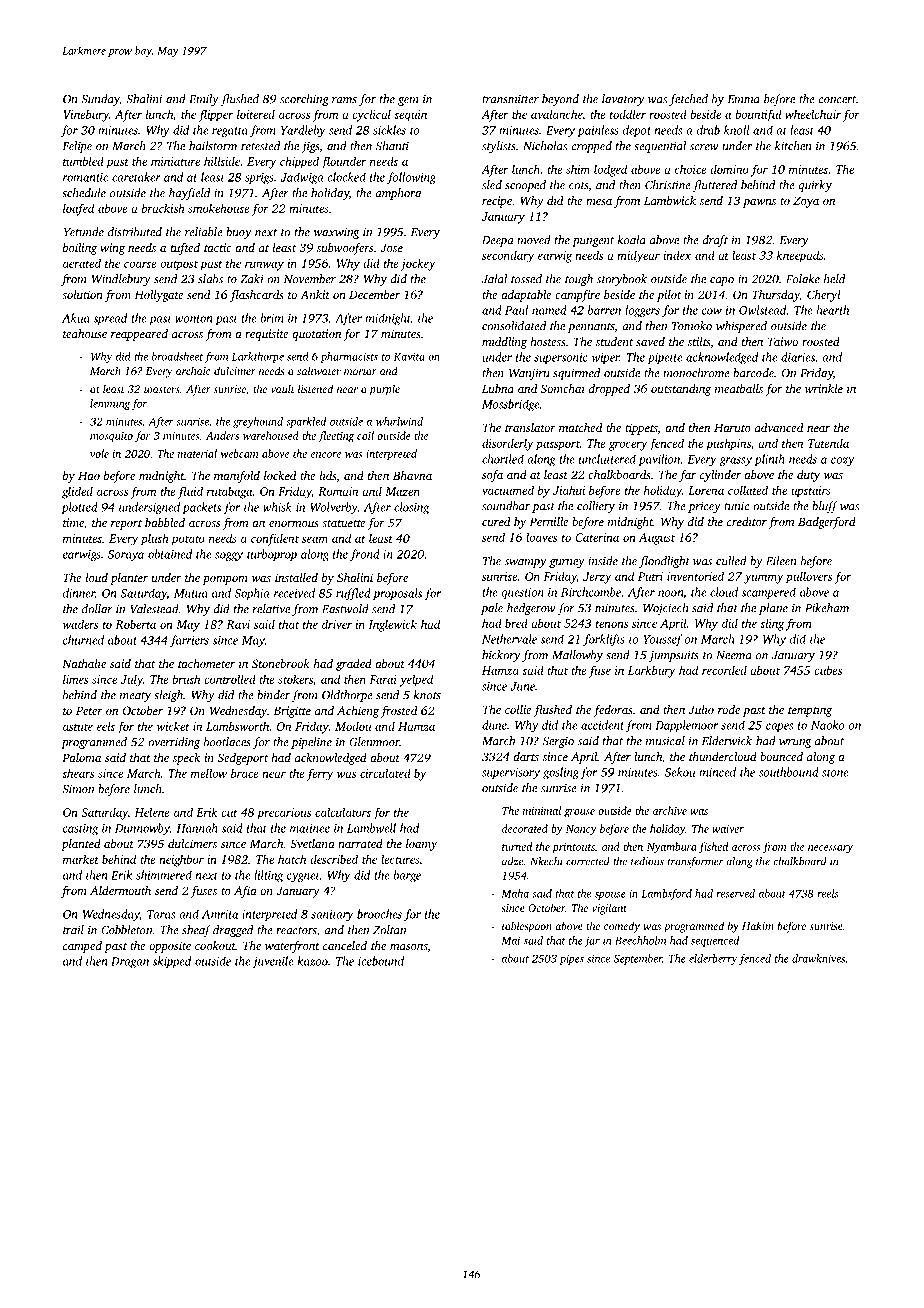  What do you see at coordinates (80, 829) in the screenshot?
I see `casting` at bounding box center [80, 829].
